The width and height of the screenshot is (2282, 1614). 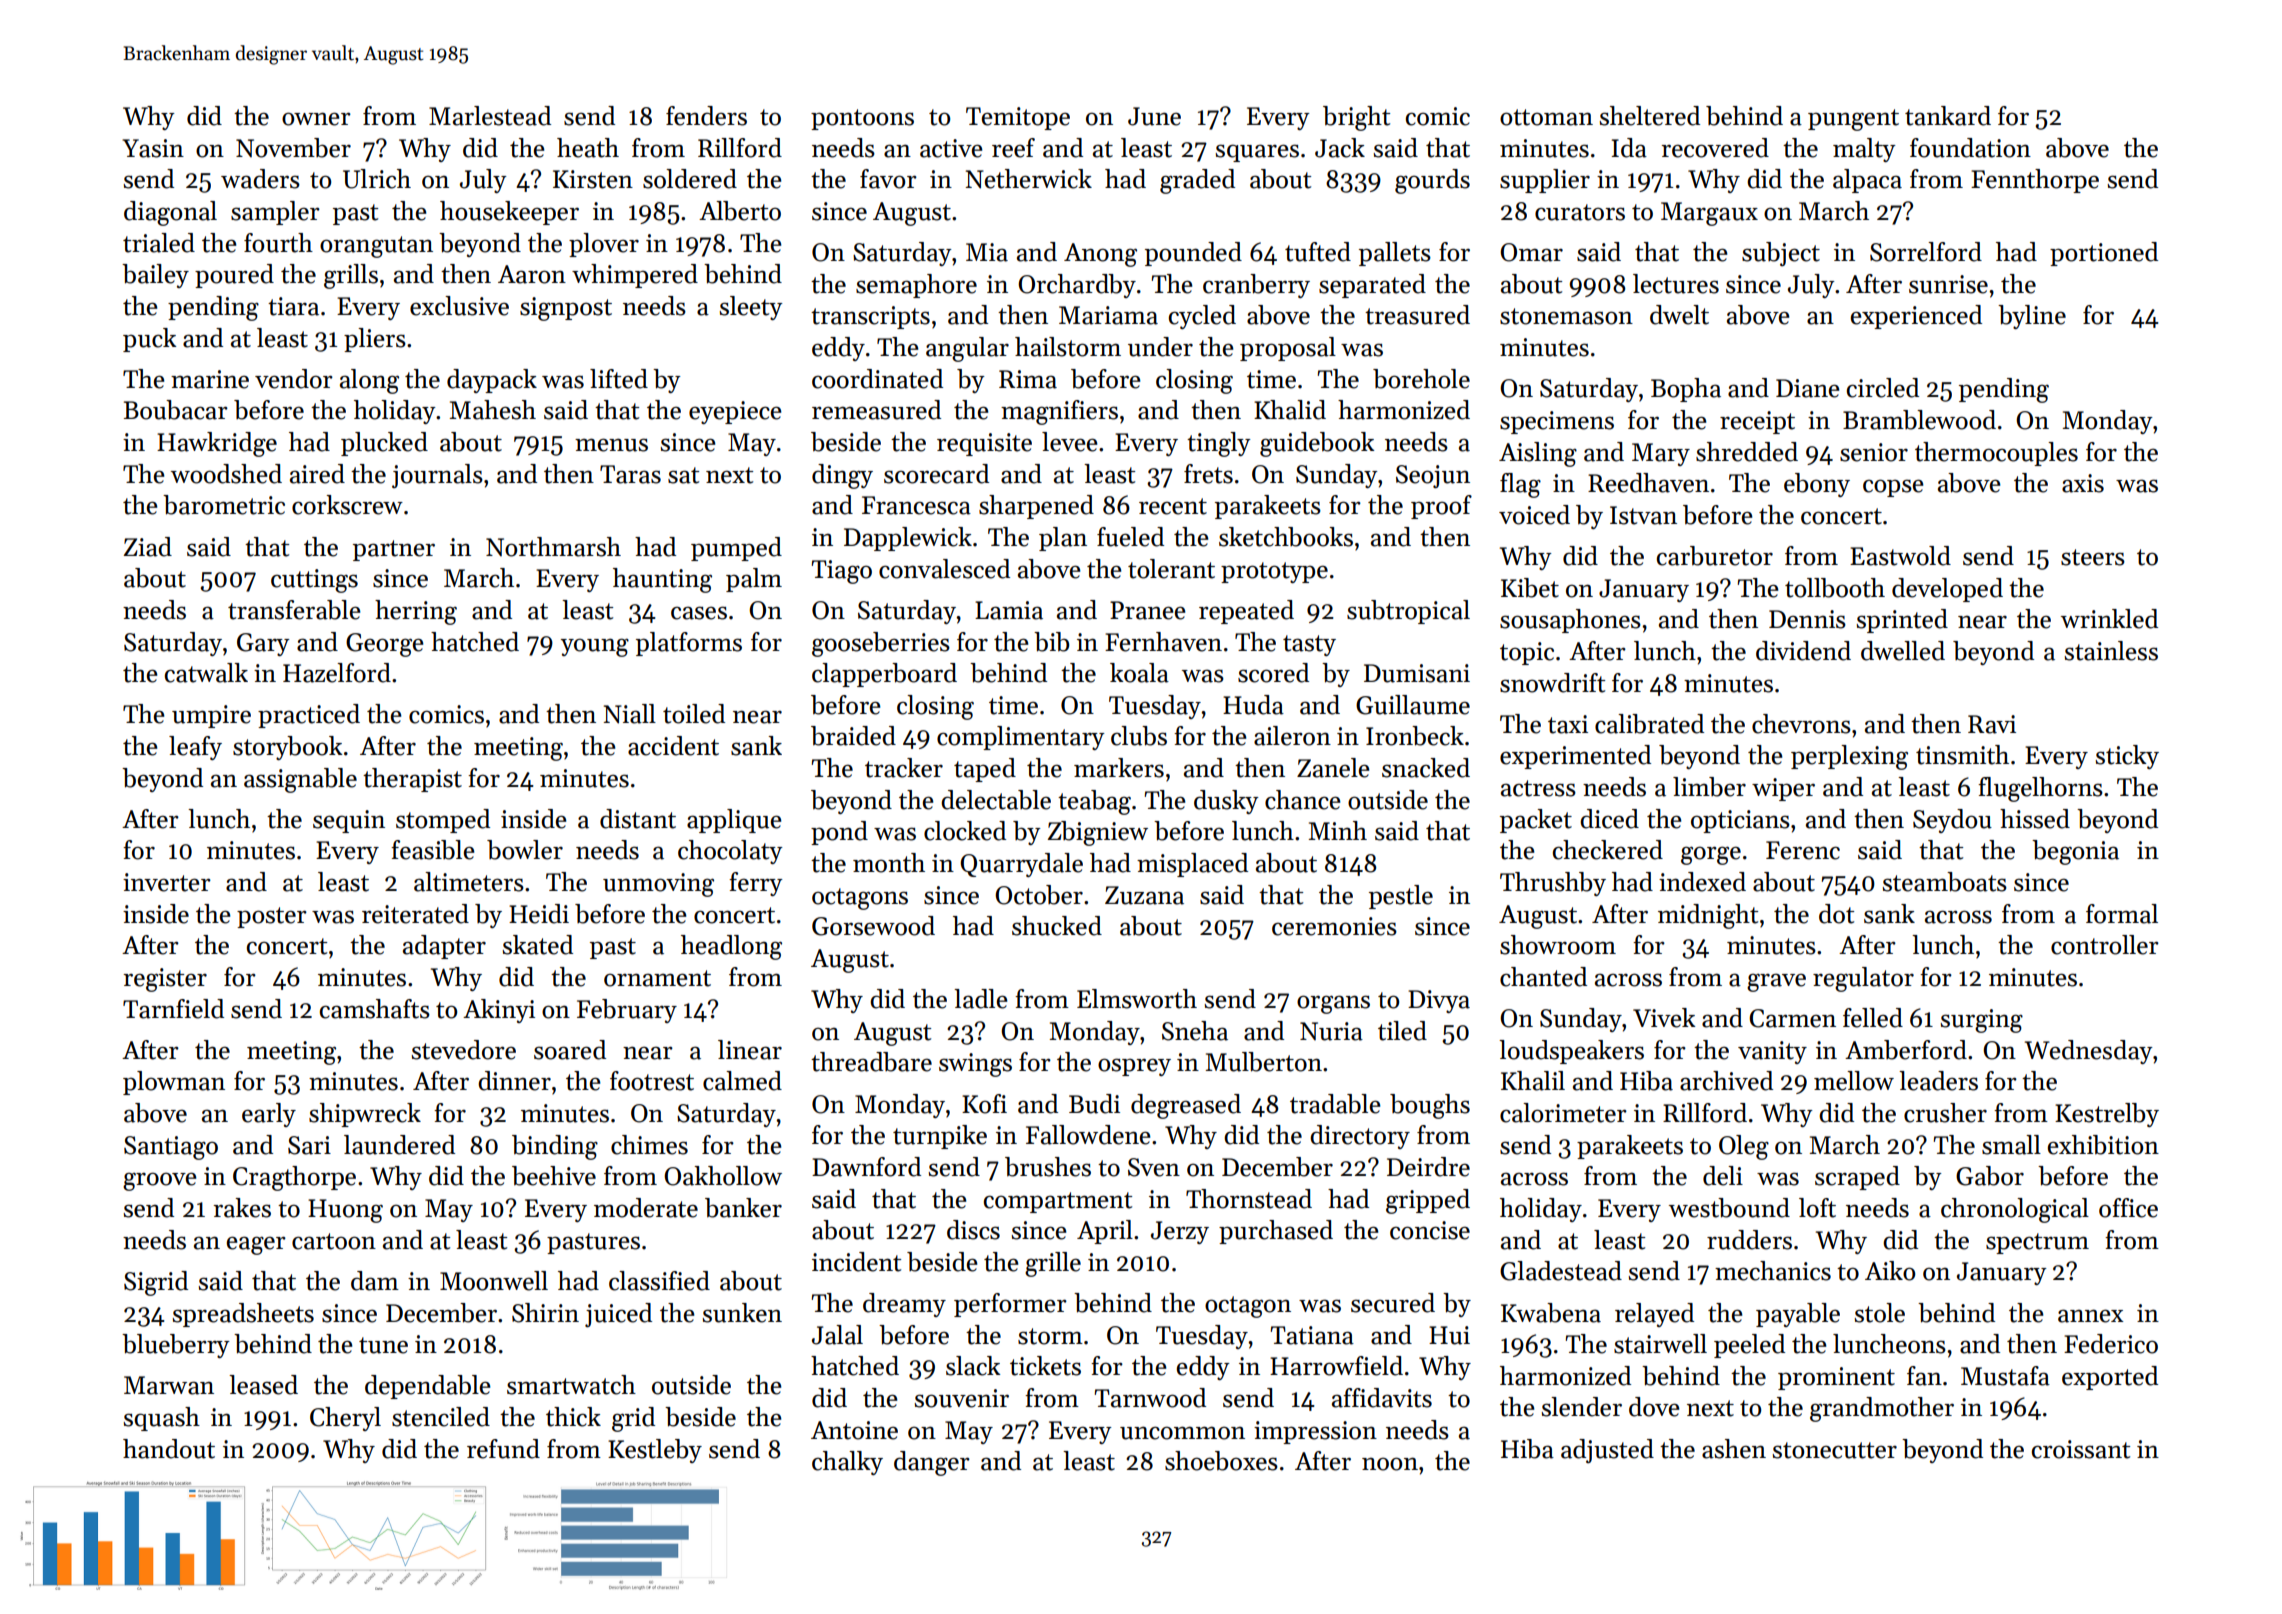 What do you see at coordinates (1781, 254) in the screenshot?
I see `subject` at bounding box center [1781, 254].
